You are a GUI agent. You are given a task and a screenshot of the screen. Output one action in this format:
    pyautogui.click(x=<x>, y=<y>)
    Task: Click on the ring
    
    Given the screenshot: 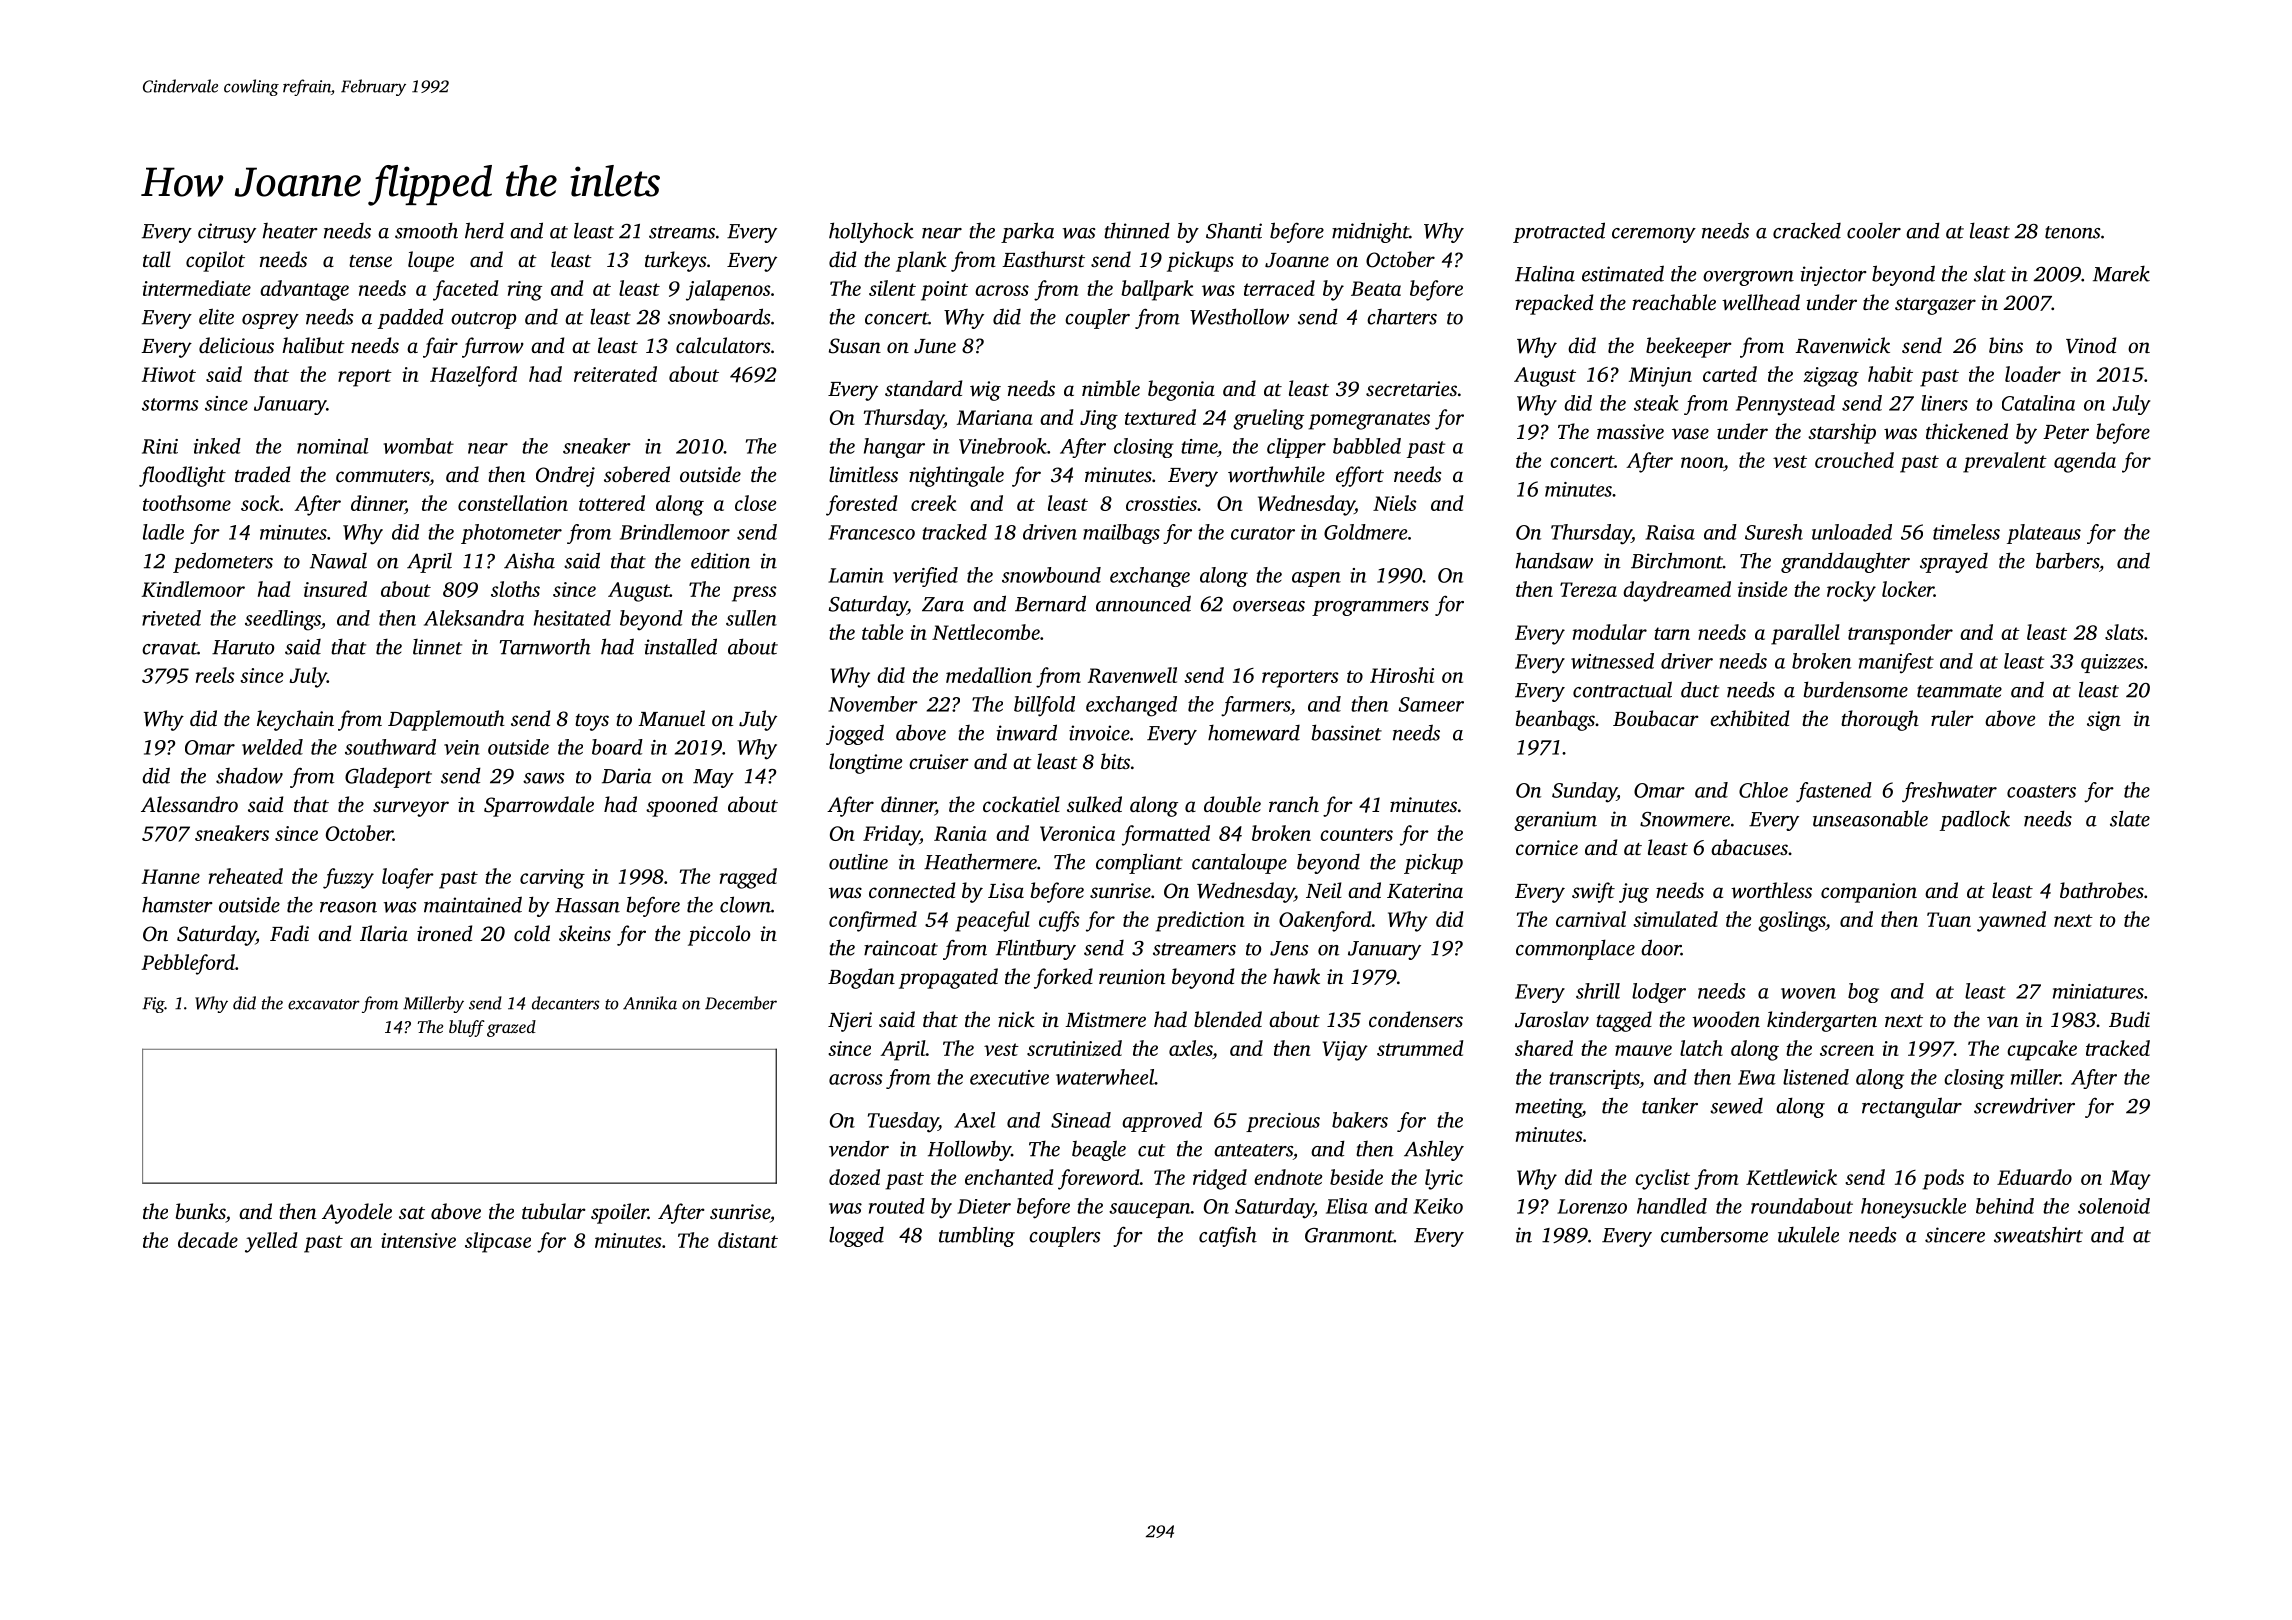 What is the action you would take?
    pyautogui.click(x=525, y=291)
